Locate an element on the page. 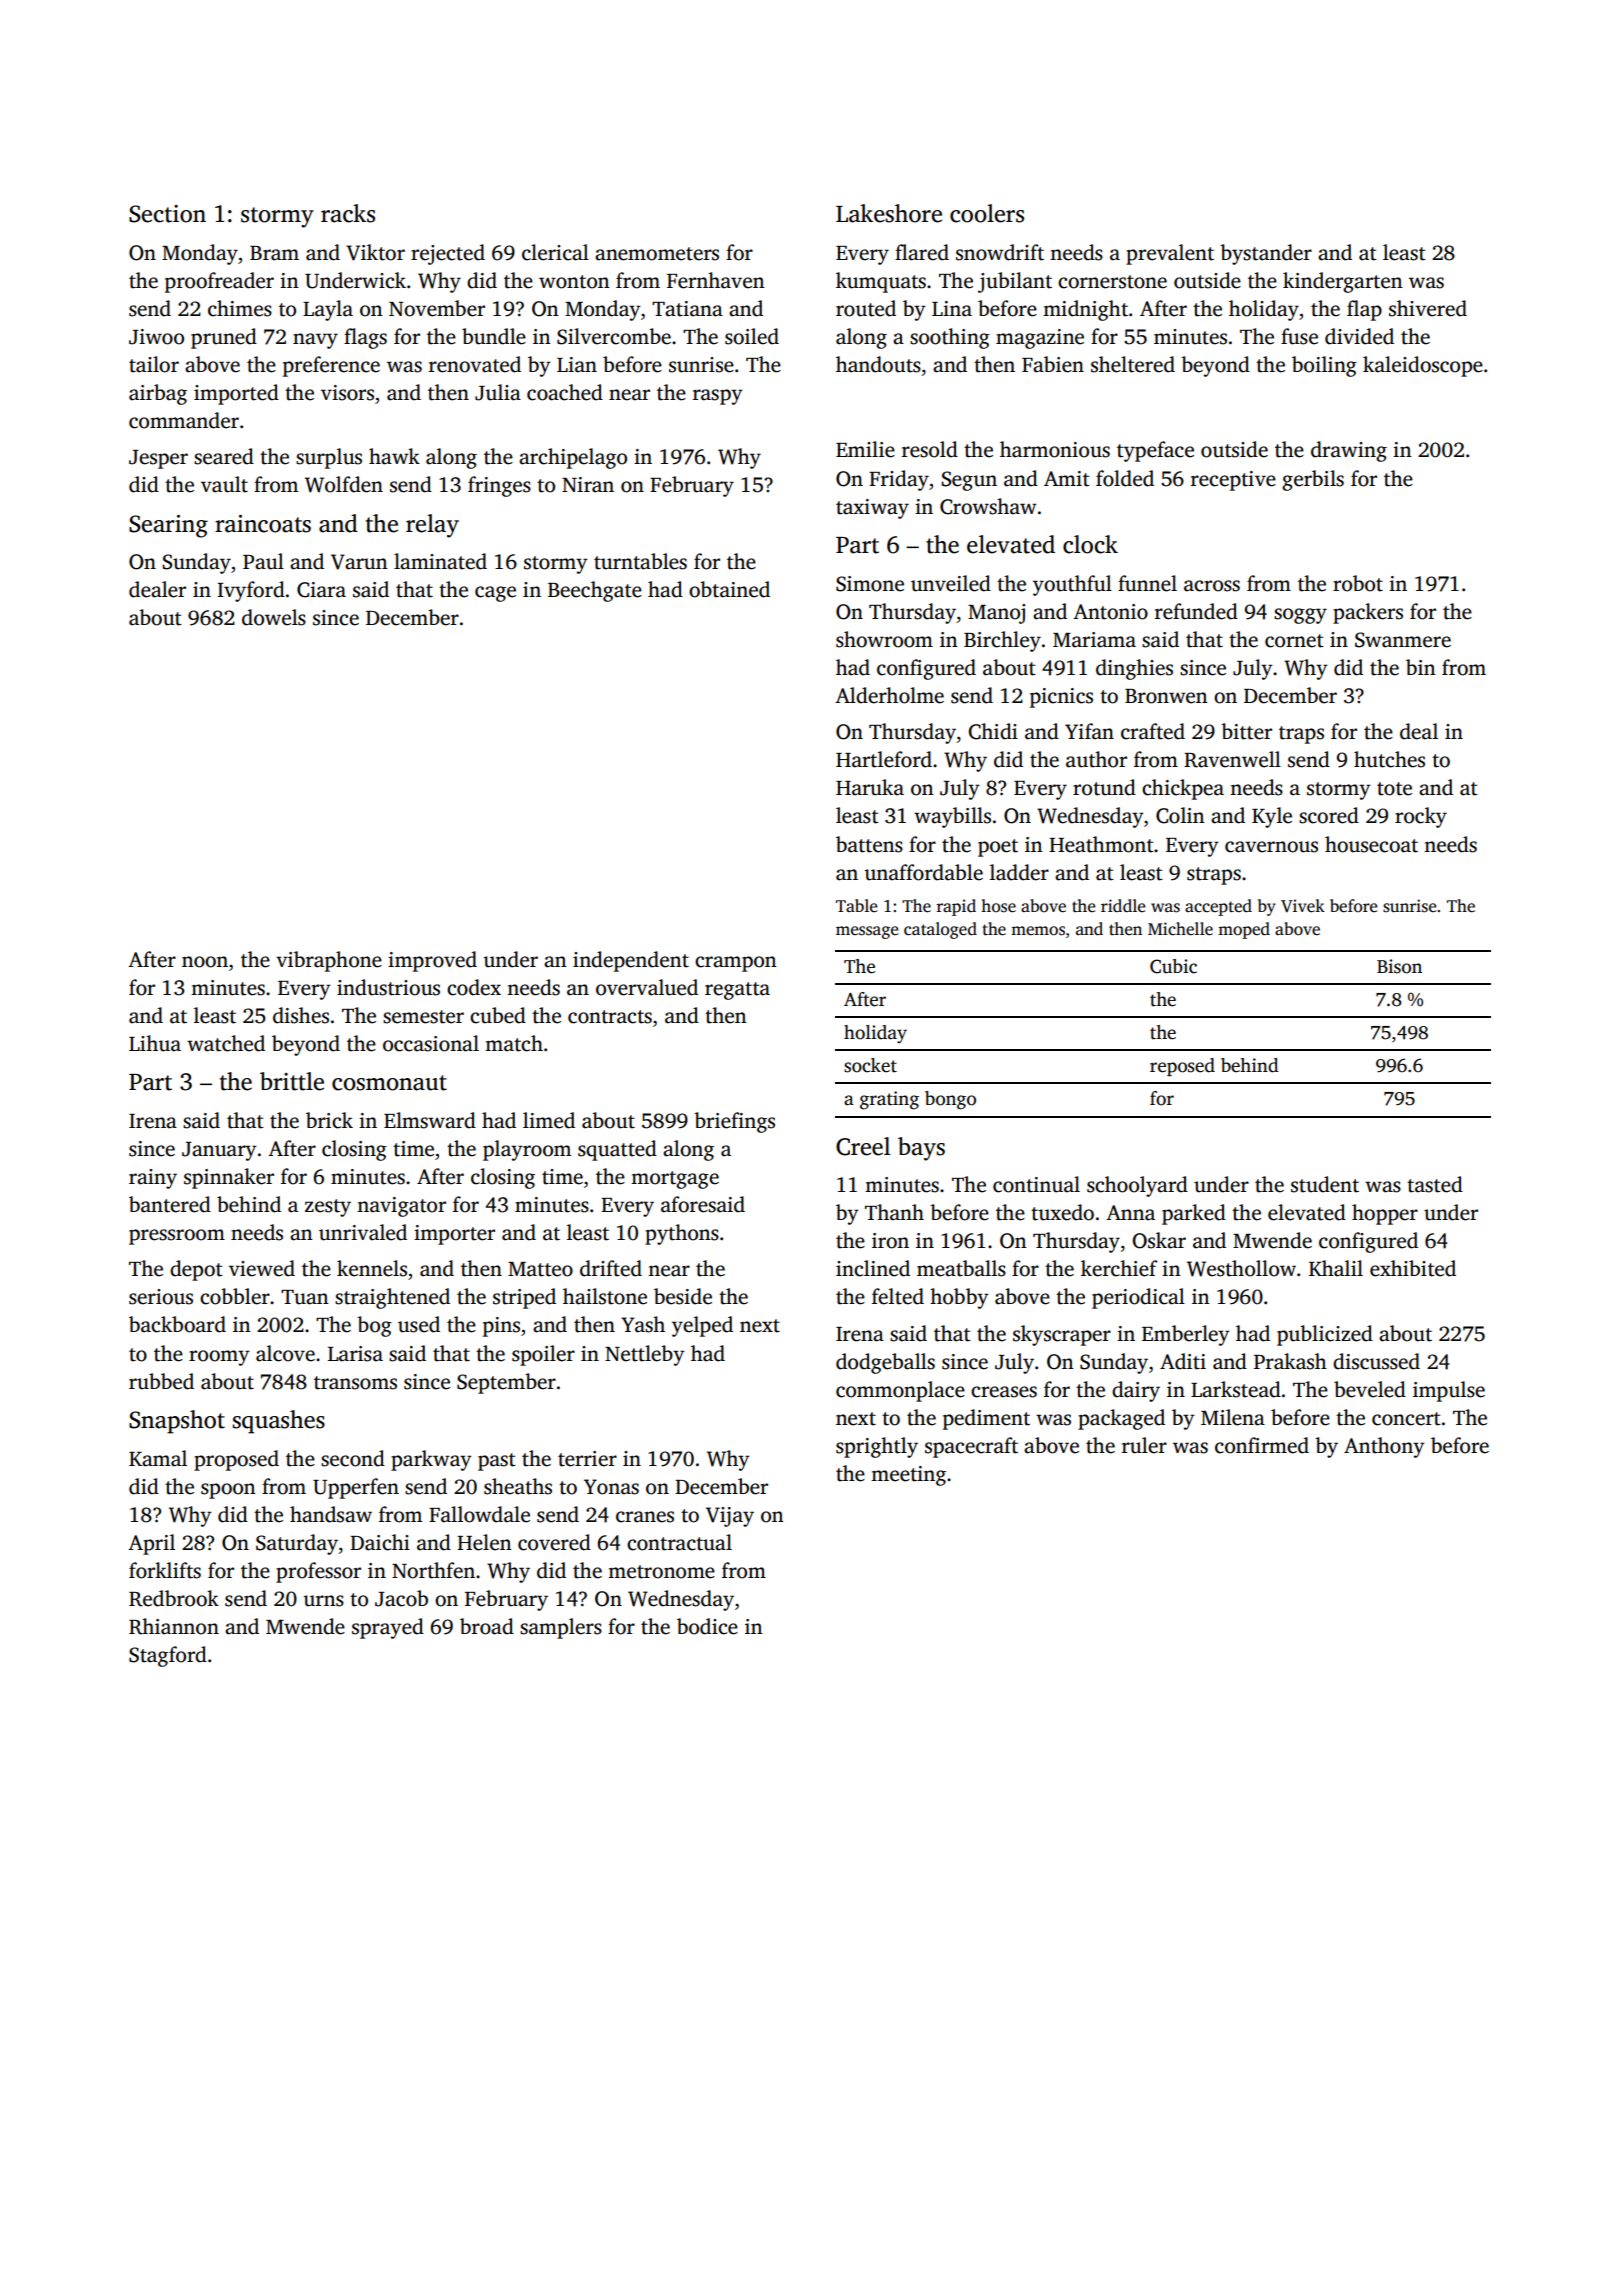 Image resolution: width=1620 pixels, height=2292 pixels. handouts is located at coordinates (878, 364).
